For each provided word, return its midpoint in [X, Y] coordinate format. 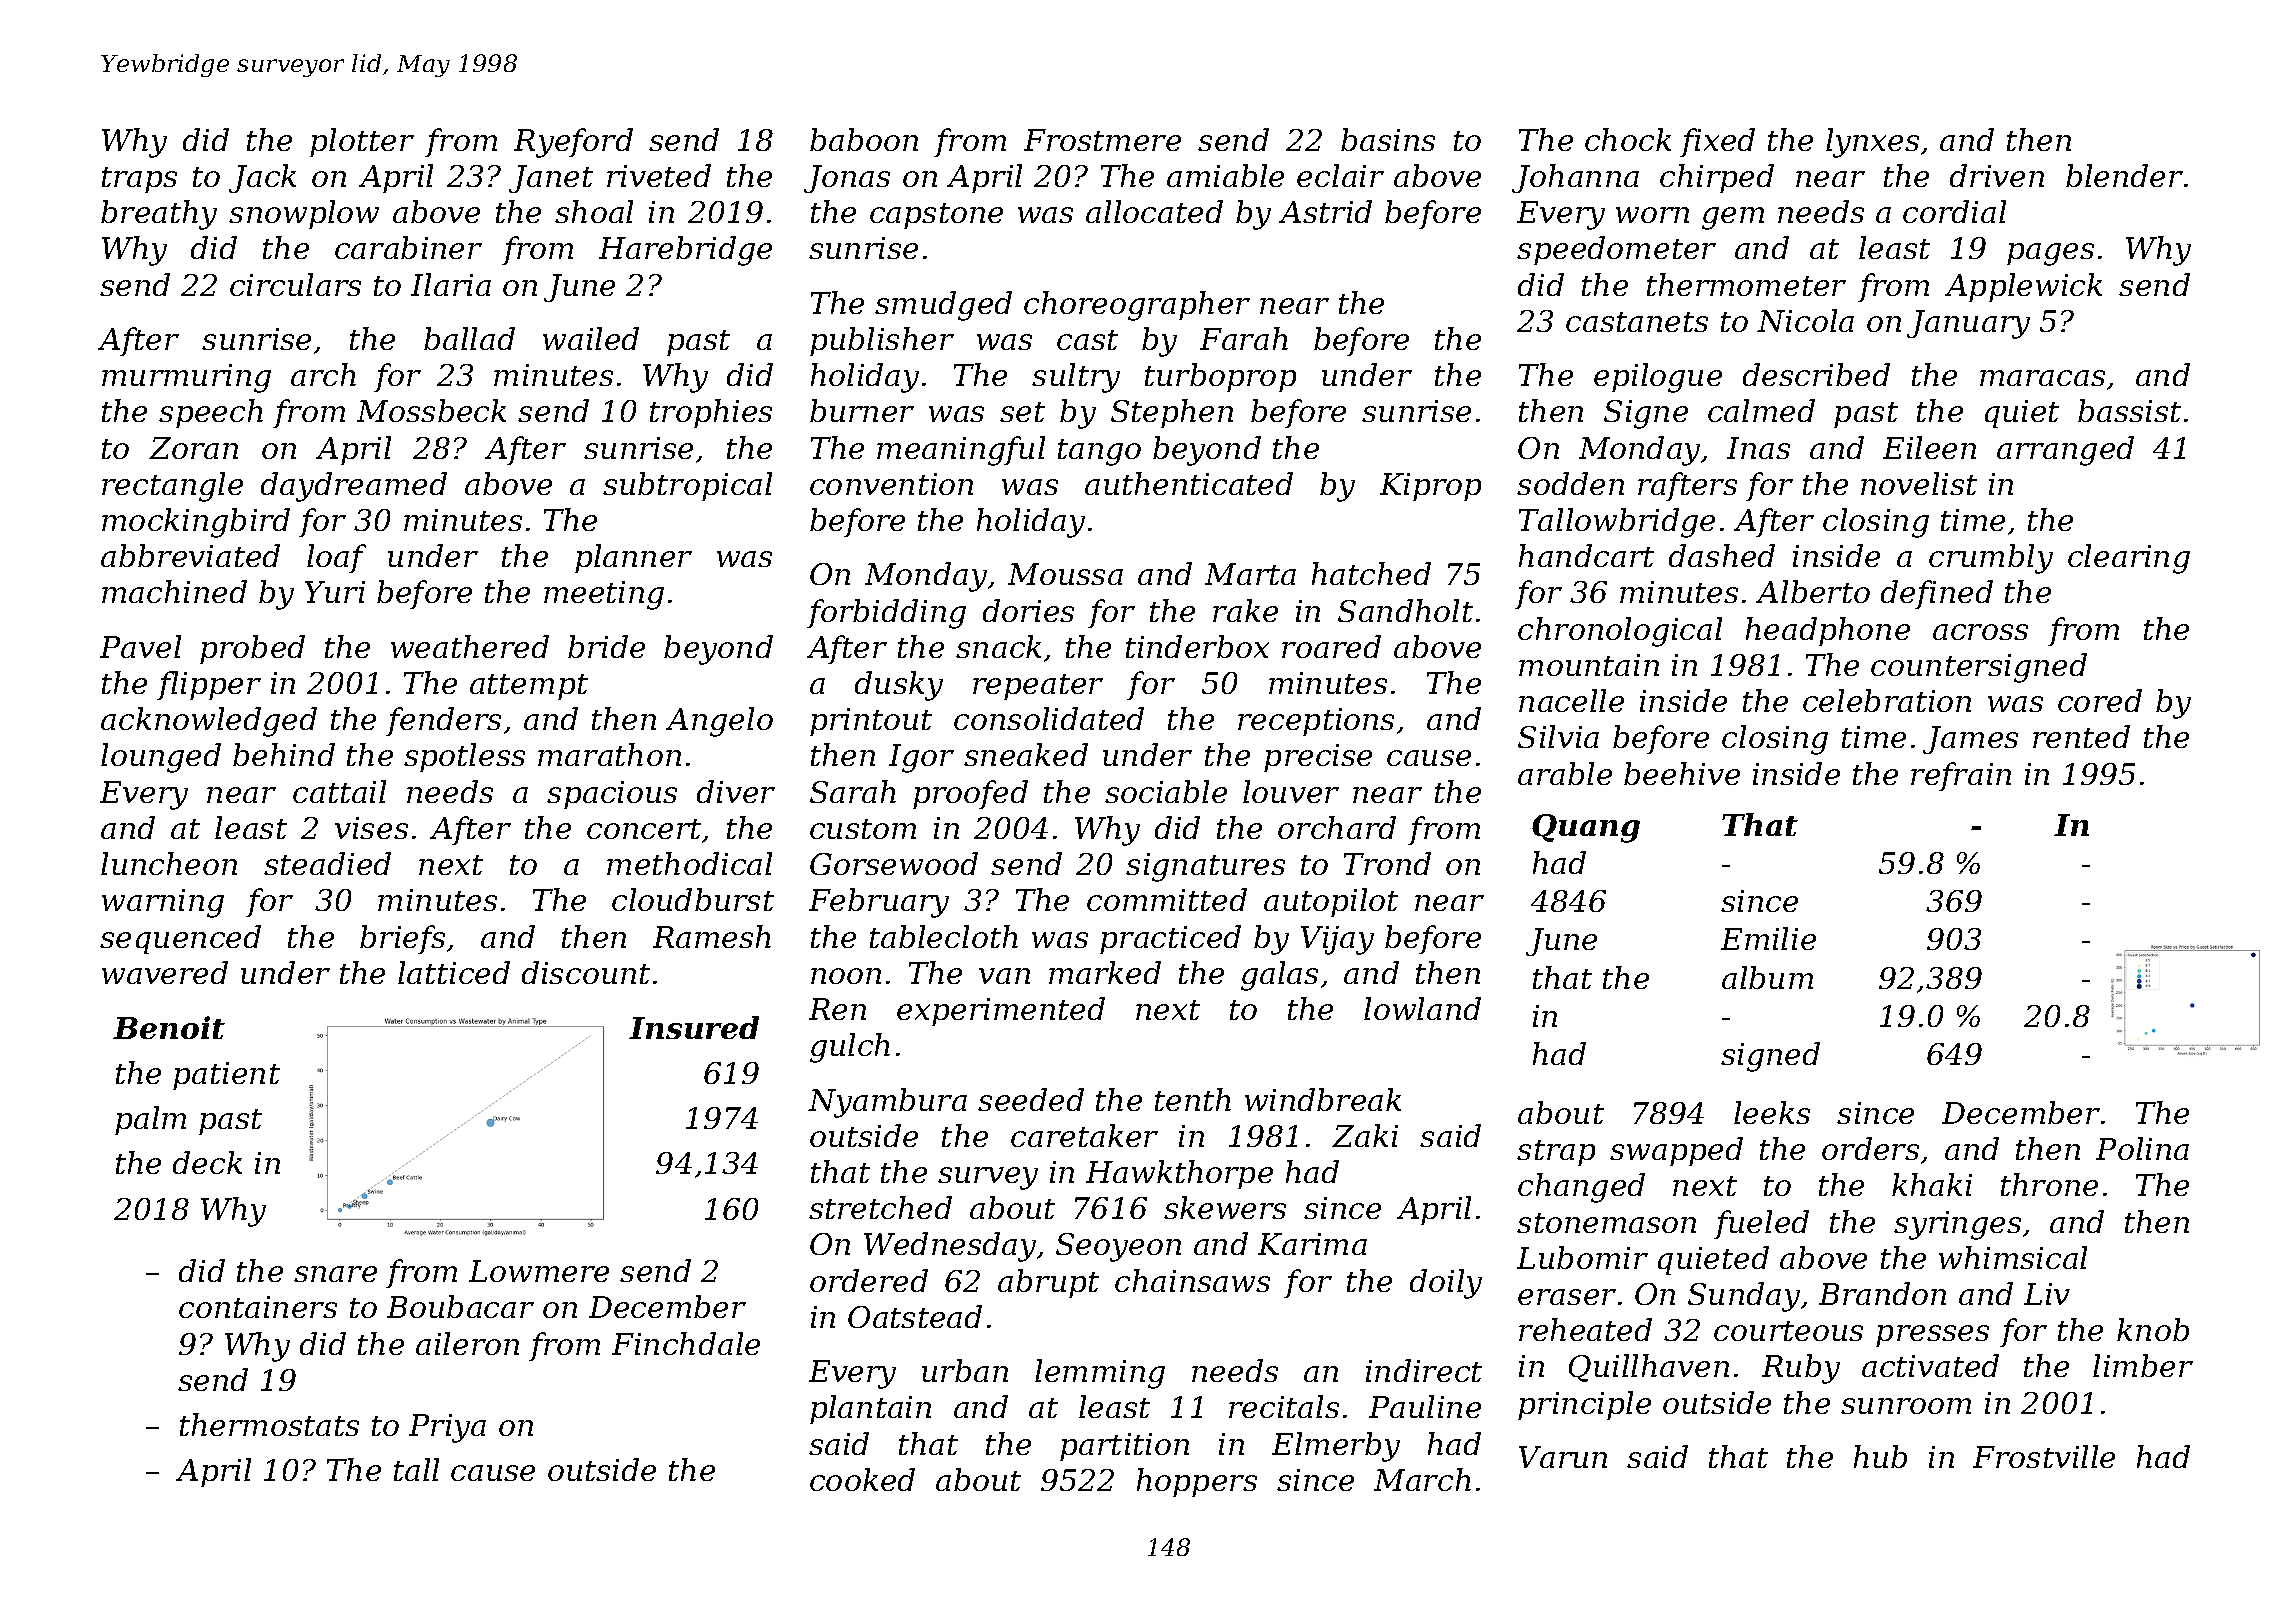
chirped [1717, 178]
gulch [850, 1048]
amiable [1225, 175]
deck [207, 1162]
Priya [447, 1428]
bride [606, 646]
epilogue [1658, 378]
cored [2100, 700]
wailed [591, 338]
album [1767, 977]
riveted [659, 175]
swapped [1676, 1151]
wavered [165, 972]
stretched [880, 1207]
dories [1028, 610]
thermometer [1746, 284]
